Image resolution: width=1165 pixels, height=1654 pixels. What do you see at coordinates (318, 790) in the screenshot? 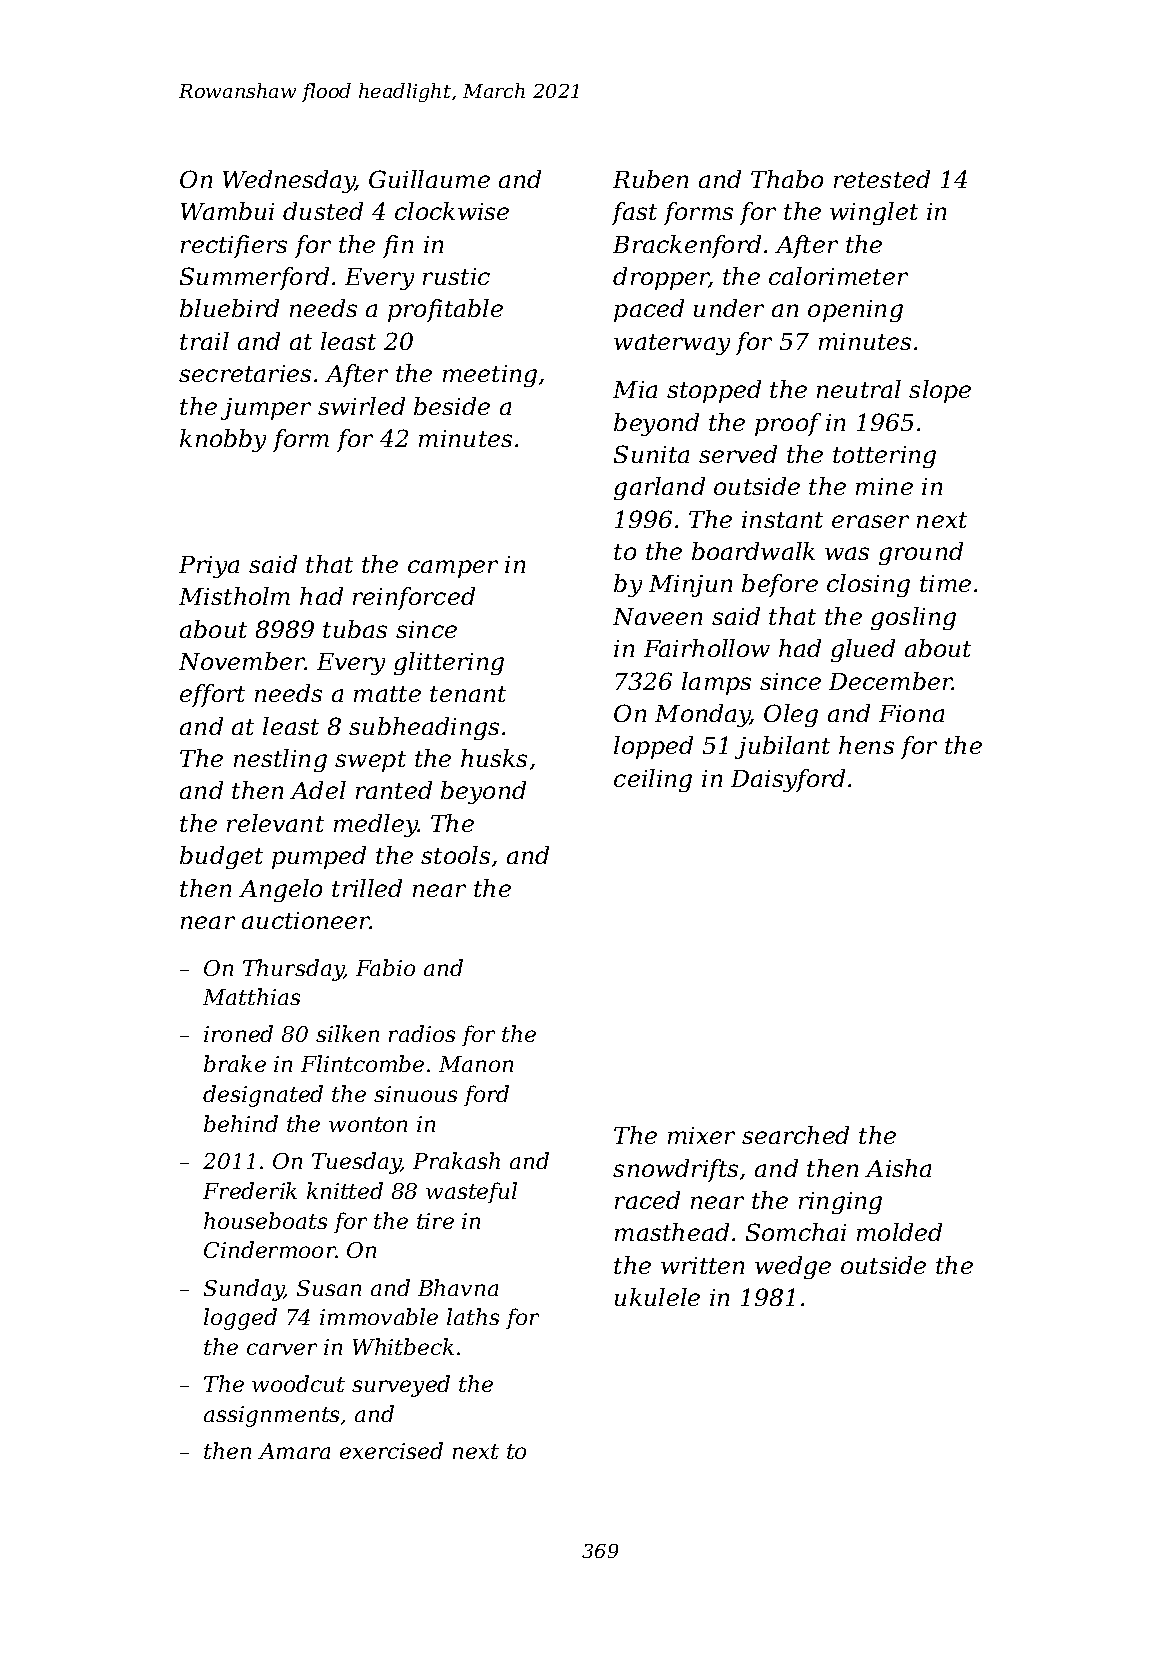
I see `Adel` at bounding box center [318, 790].
